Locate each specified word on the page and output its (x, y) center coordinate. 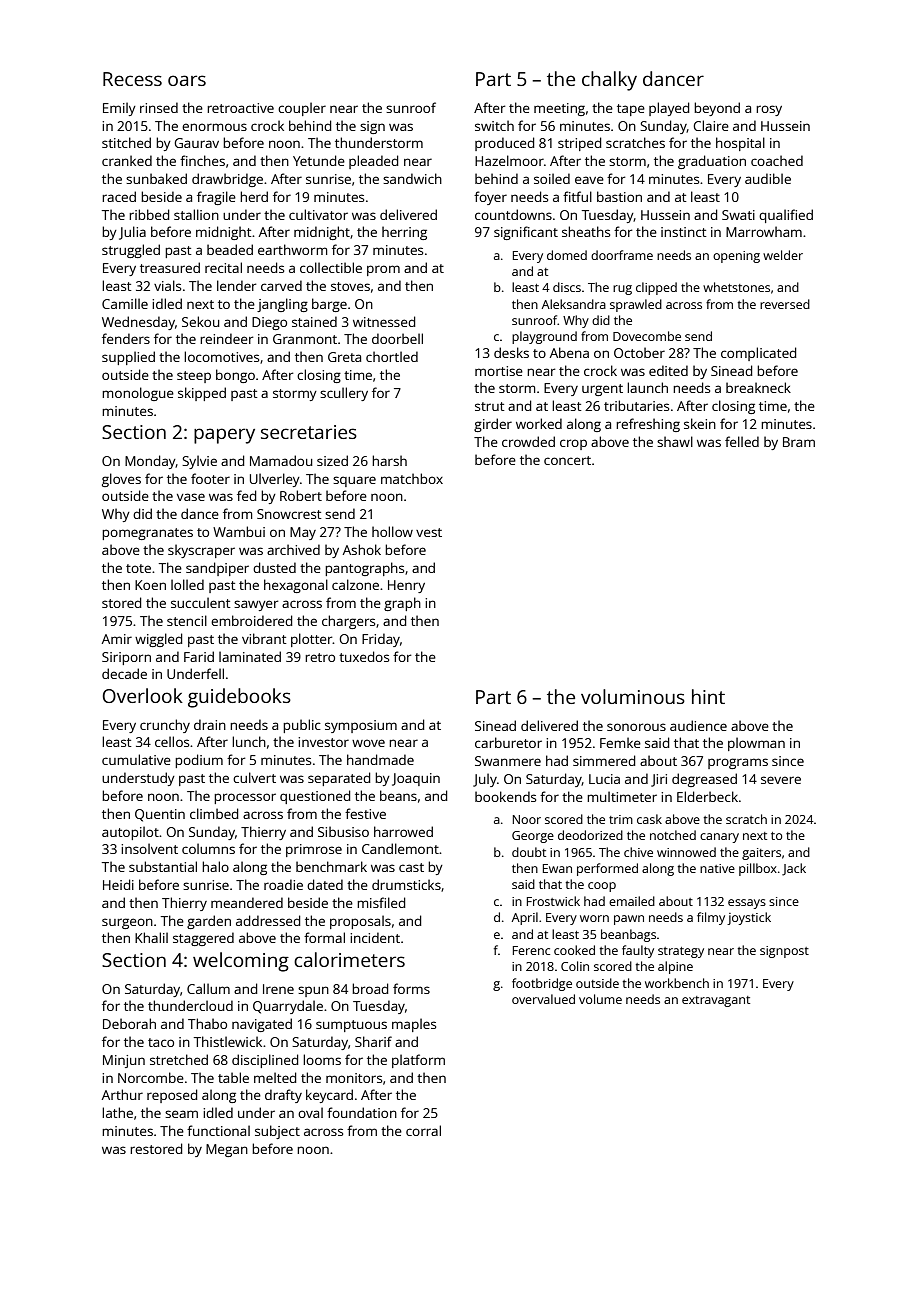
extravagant (716, 1001)
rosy (769, 110)
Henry (406, 586)
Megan (227, 1150)
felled (742, 441)
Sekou (201, 321)
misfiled (381, 902)
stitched (126, 142)
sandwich (412, 178)
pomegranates (147, 534)
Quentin (160, 815)
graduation (712, 162)
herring (404, 233)
